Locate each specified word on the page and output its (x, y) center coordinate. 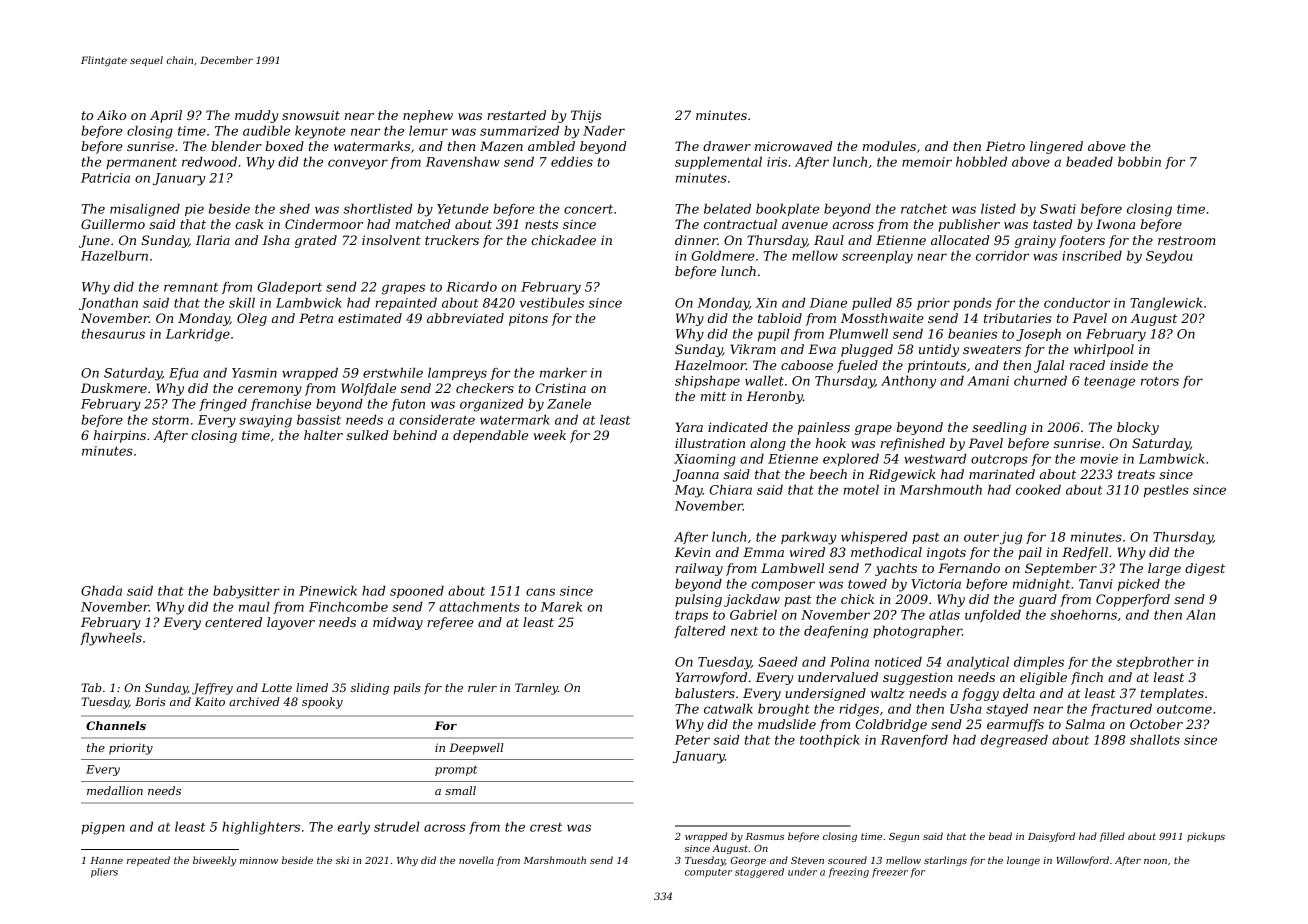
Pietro (1005, 146)
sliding (370, 689)
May (689, 491)
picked (1139, 585)
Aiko (111, 115)
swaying (265, 421)
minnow (259, 860)
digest (1205, 569)
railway (699, 569)
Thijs (586, 116)
